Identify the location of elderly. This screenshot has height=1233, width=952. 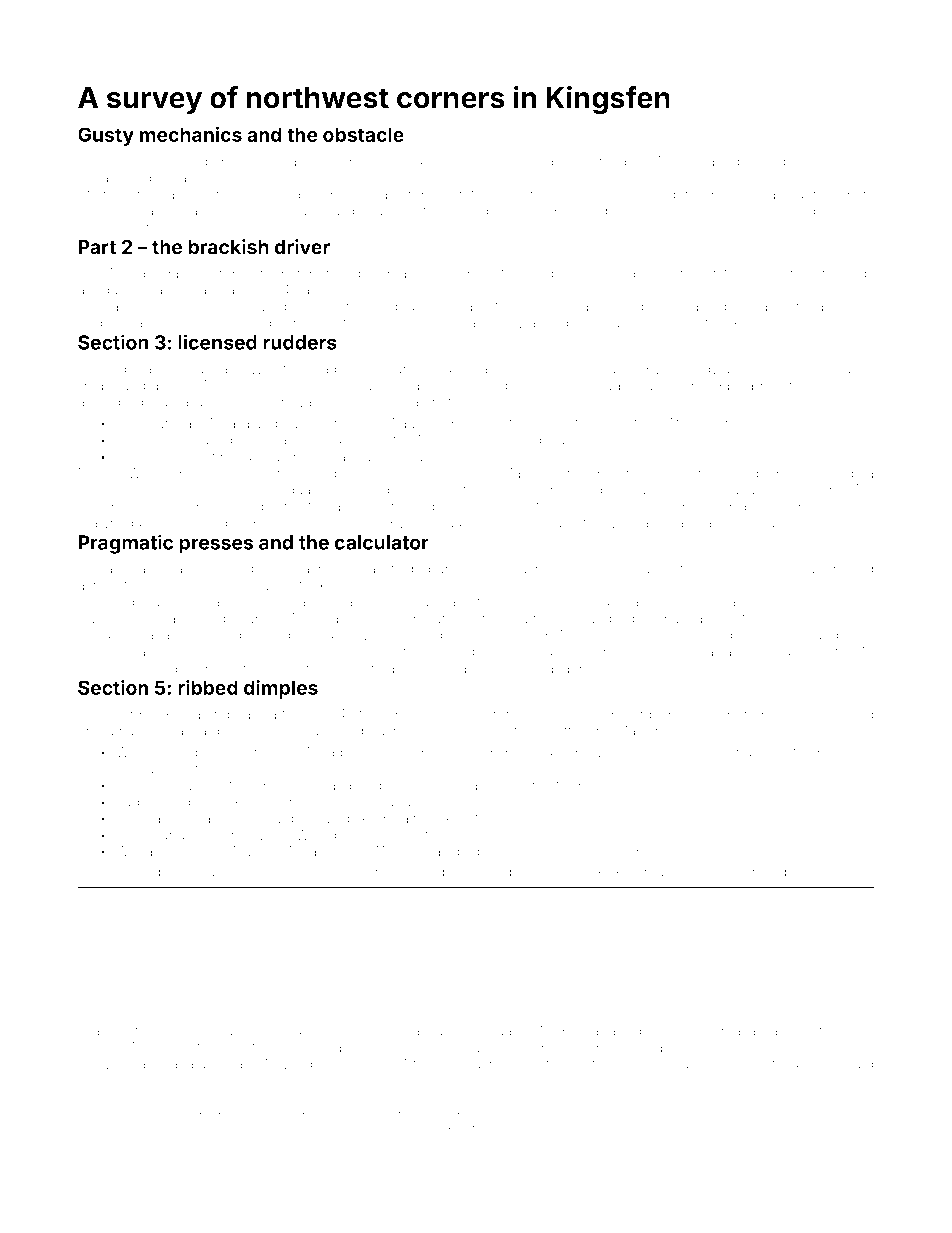
(788, 163).
